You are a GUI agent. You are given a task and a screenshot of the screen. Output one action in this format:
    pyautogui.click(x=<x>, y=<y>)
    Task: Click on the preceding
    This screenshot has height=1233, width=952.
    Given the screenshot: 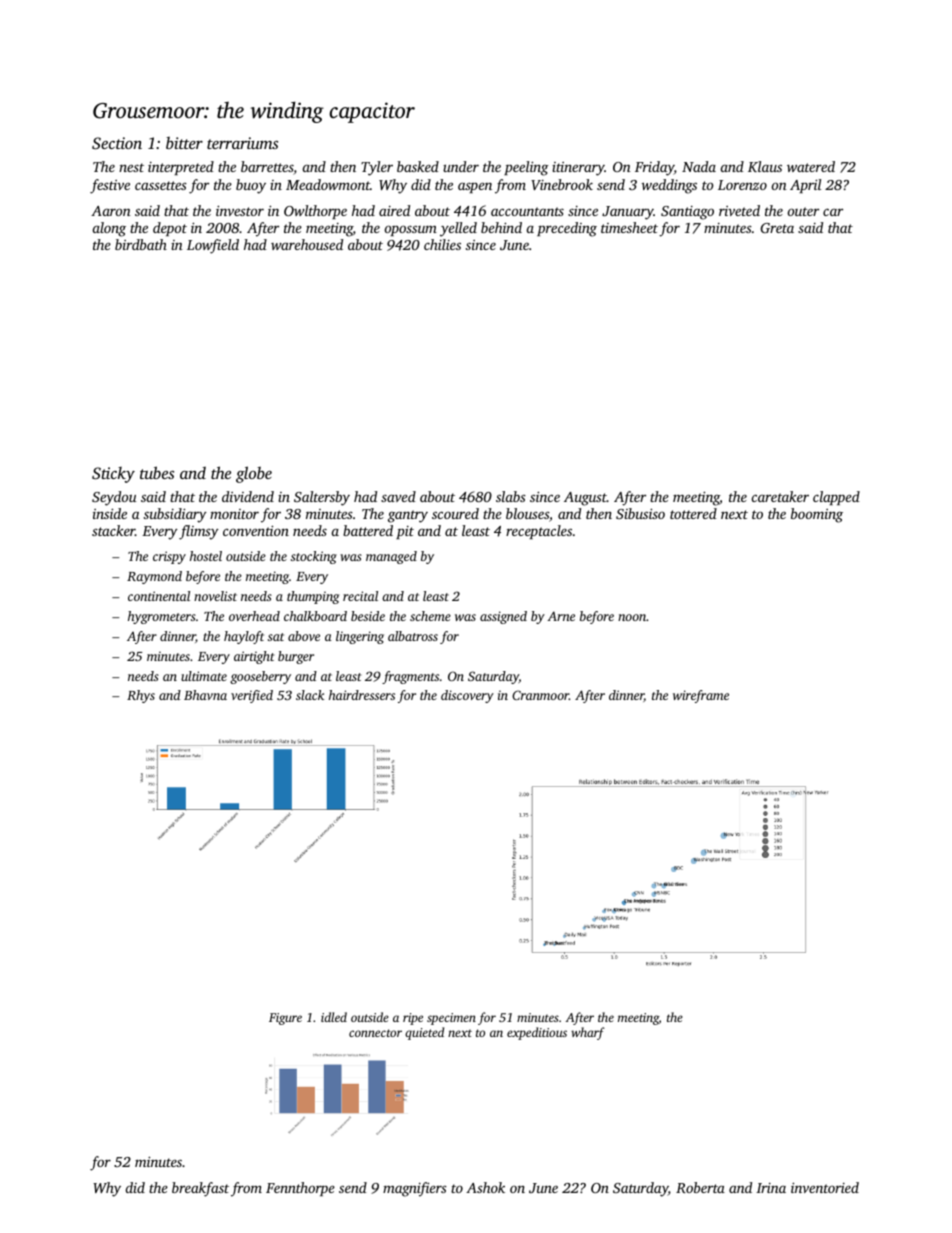 What is the action you would take?
    pyautogui.click(x=567, y=229)
